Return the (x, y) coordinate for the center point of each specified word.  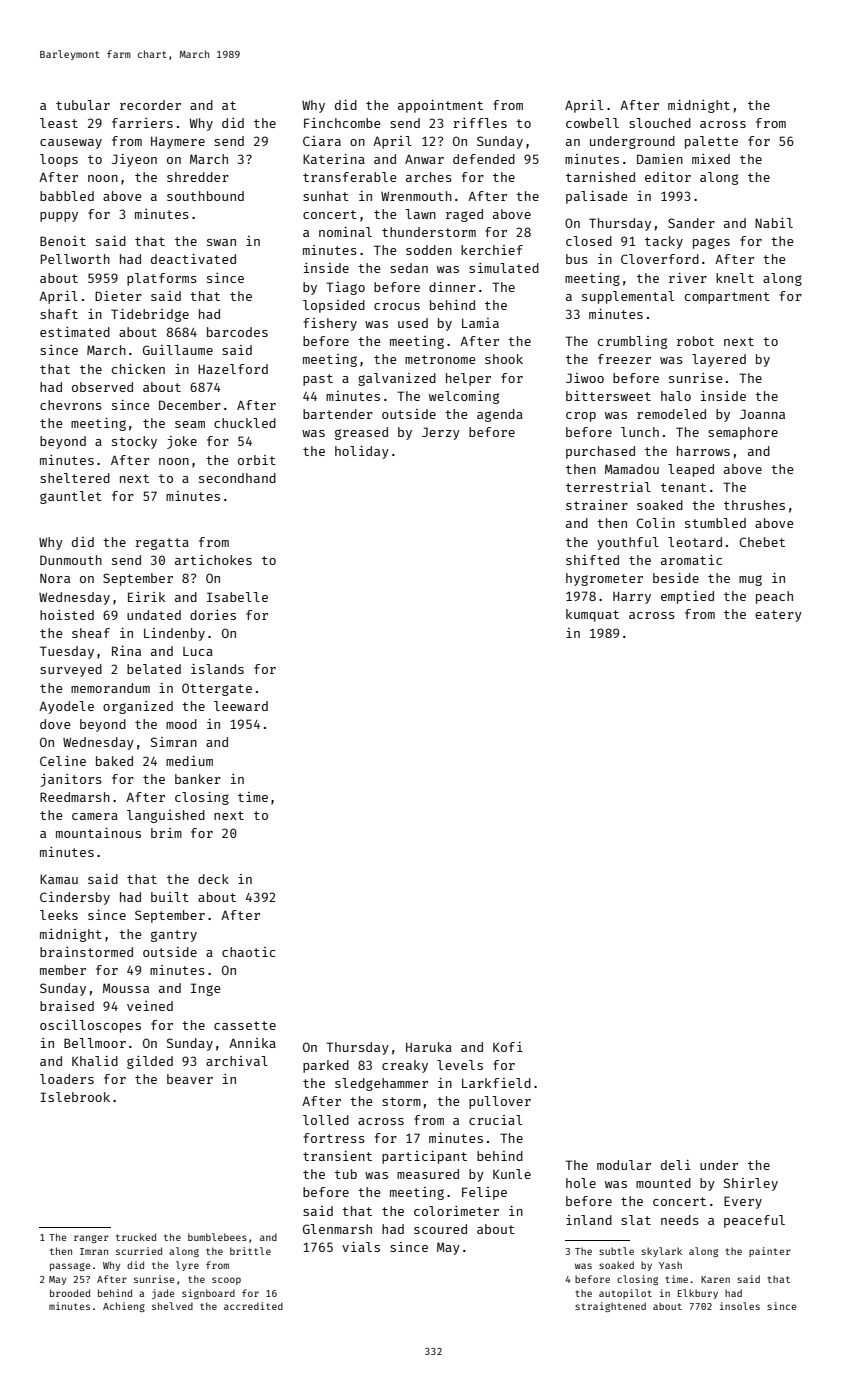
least (59, 123)
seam (190, 424)
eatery (778, 616)
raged (464, 215)
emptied (687, 597)
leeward (241, 706)
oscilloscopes (90, 1026)
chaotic (248, 952)
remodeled (671, 414)
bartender (338, 414)
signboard (208, 1294)
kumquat (592, 615)
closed (589, 241)
